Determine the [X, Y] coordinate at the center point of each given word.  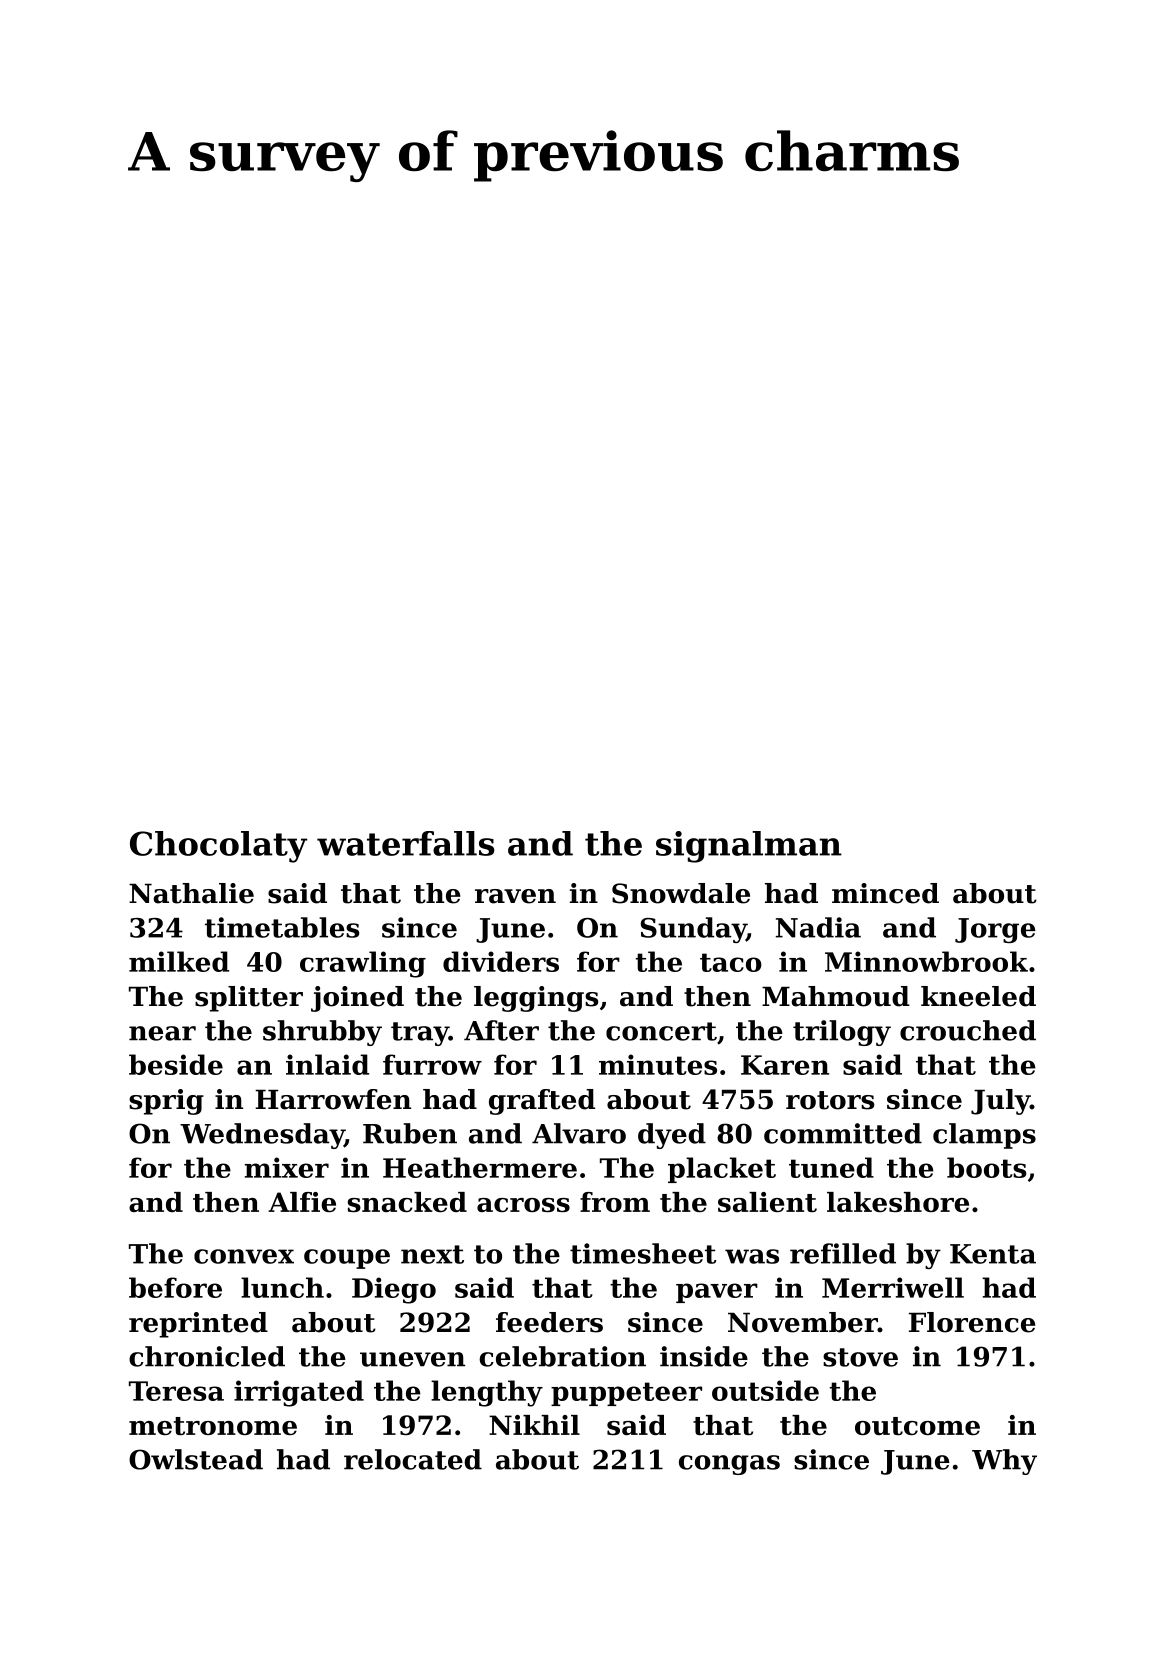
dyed [672, 1136]
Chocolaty [218, 847]
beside [176, 1064]
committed [843, 1133]
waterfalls [406, 843]
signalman [749, 847]
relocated [413, 1459]
